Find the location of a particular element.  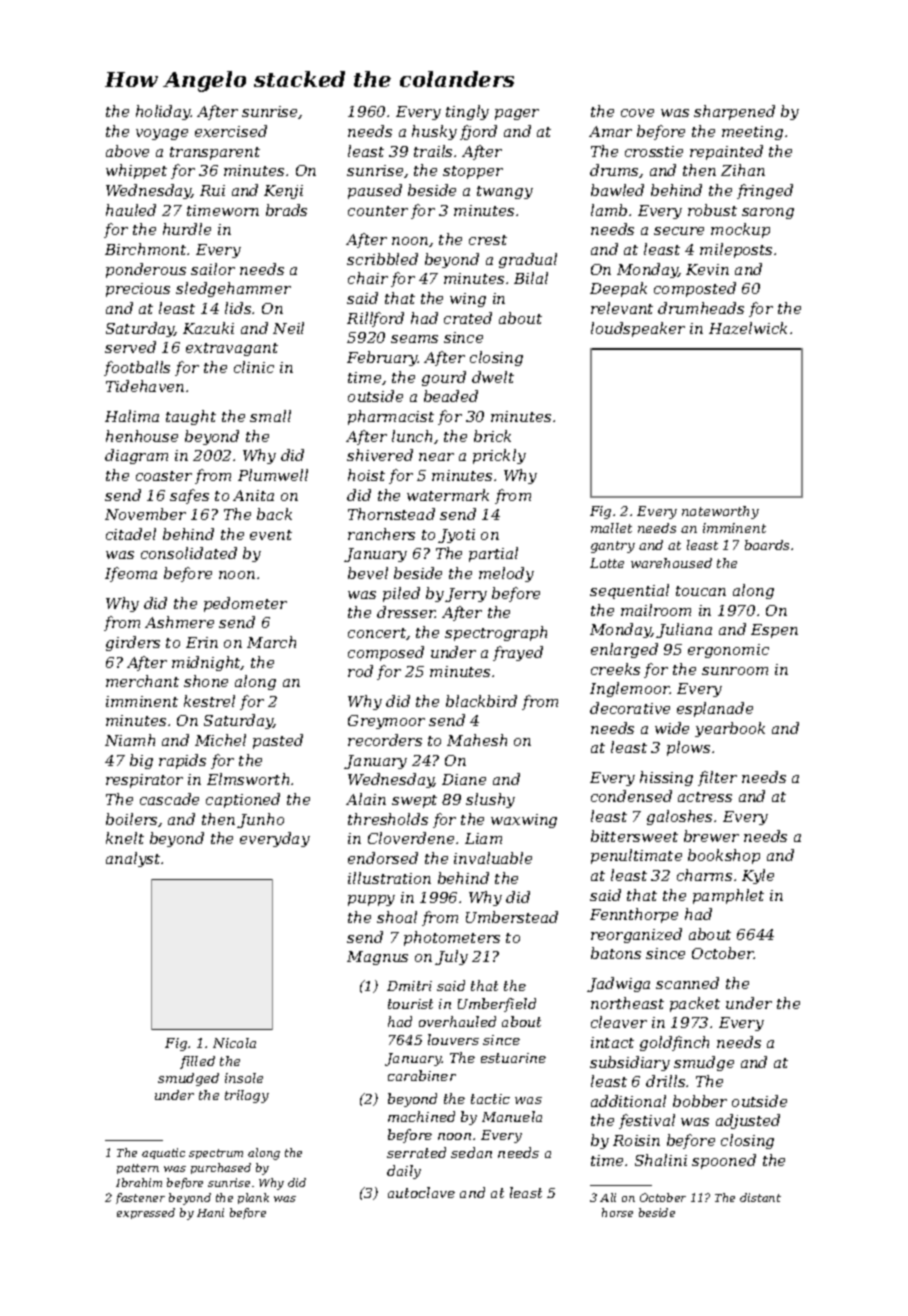

dwelt is located at coordinates (493, 377).
